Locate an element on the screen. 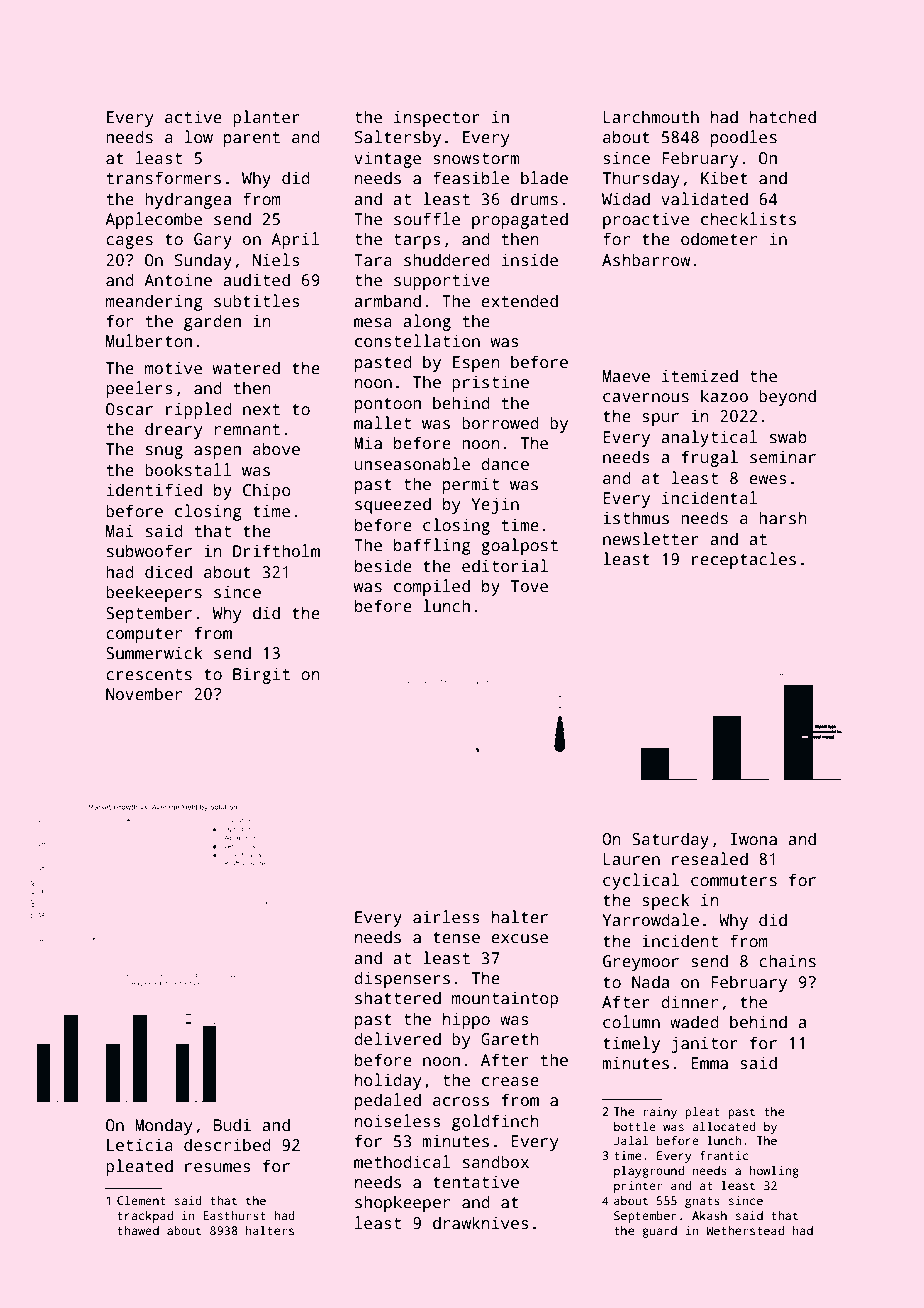  Applecombe is located at coordinates (153, 220).
